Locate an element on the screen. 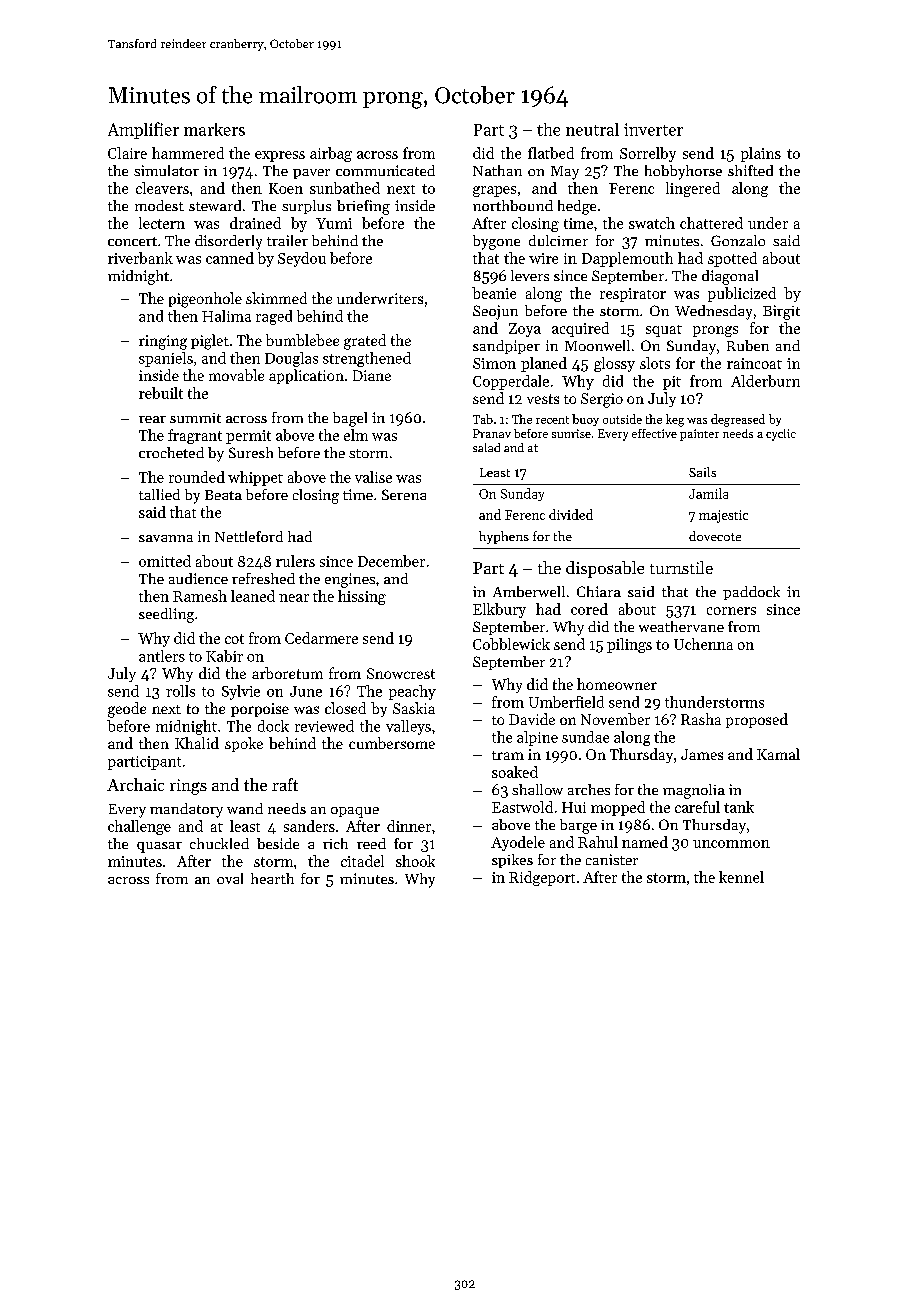 This screenshot has height=1316, width=908. Tab is located at coordinates (483, 419).
